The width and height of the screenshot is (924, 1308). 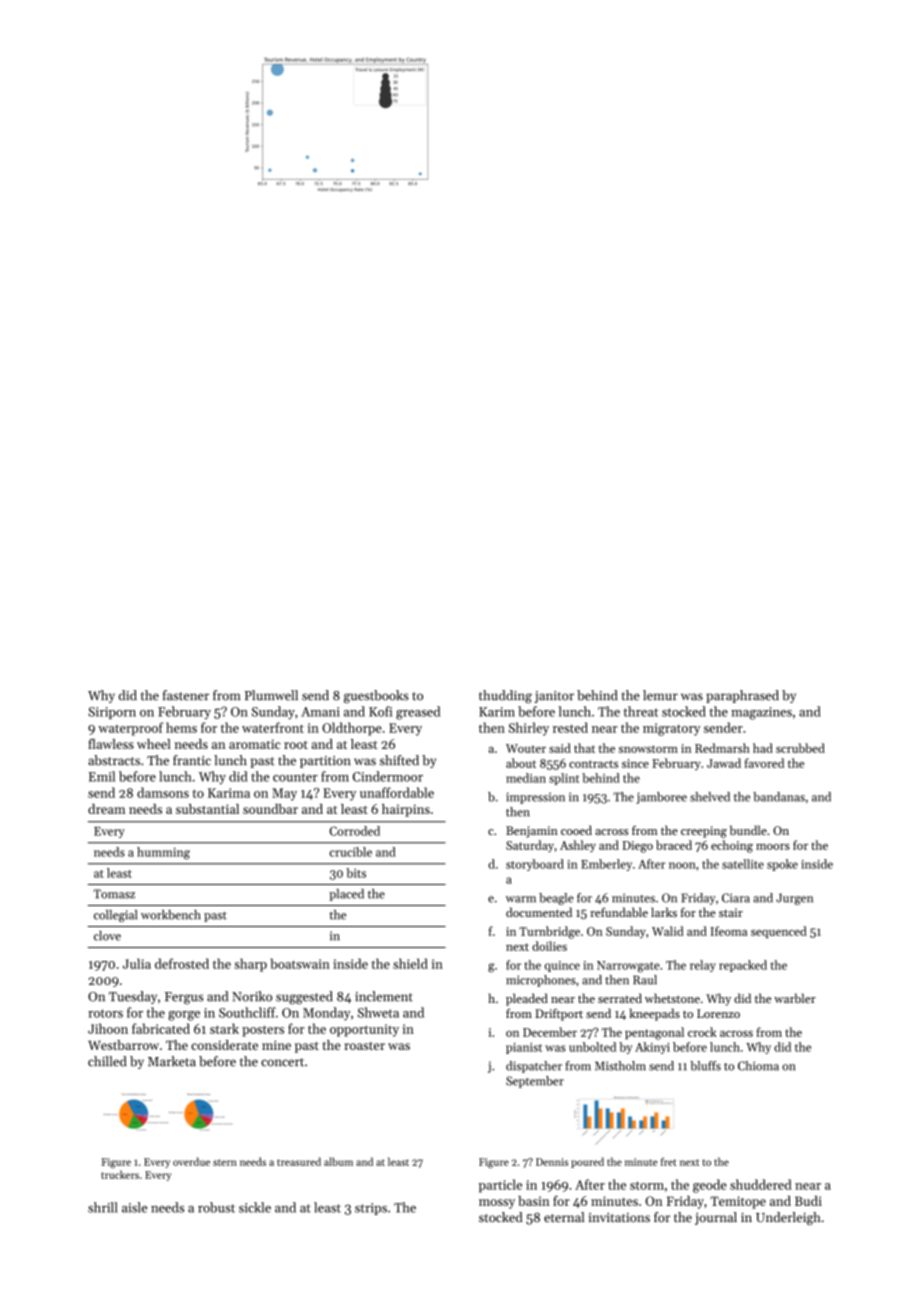 I want to click on bluffs, so click(x=705, y=1066).
